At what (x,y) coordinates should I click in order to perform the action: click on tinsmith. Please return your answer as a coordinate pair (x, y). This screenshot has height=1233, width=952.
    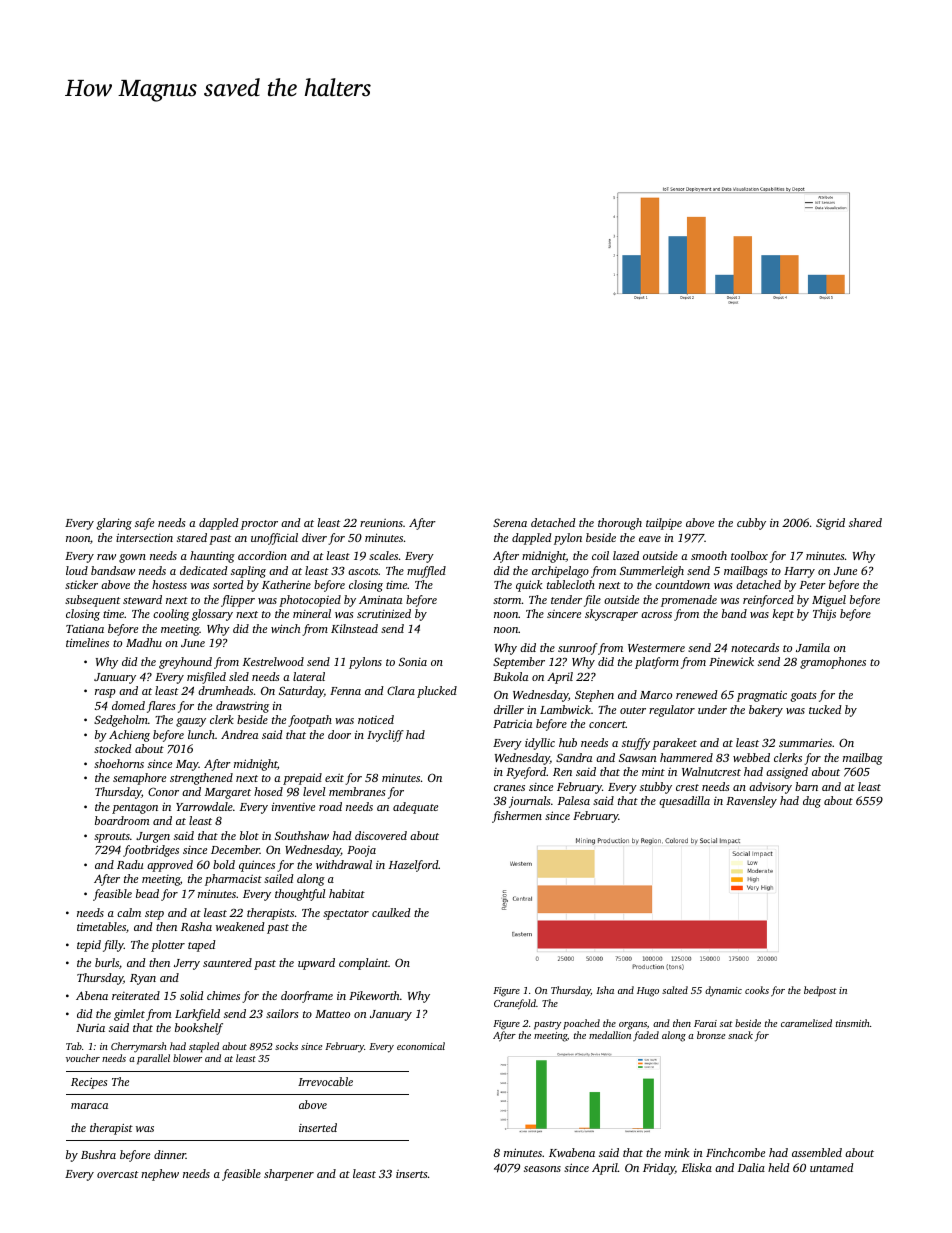
    Looking at the image, I should click on (853, 1023).
